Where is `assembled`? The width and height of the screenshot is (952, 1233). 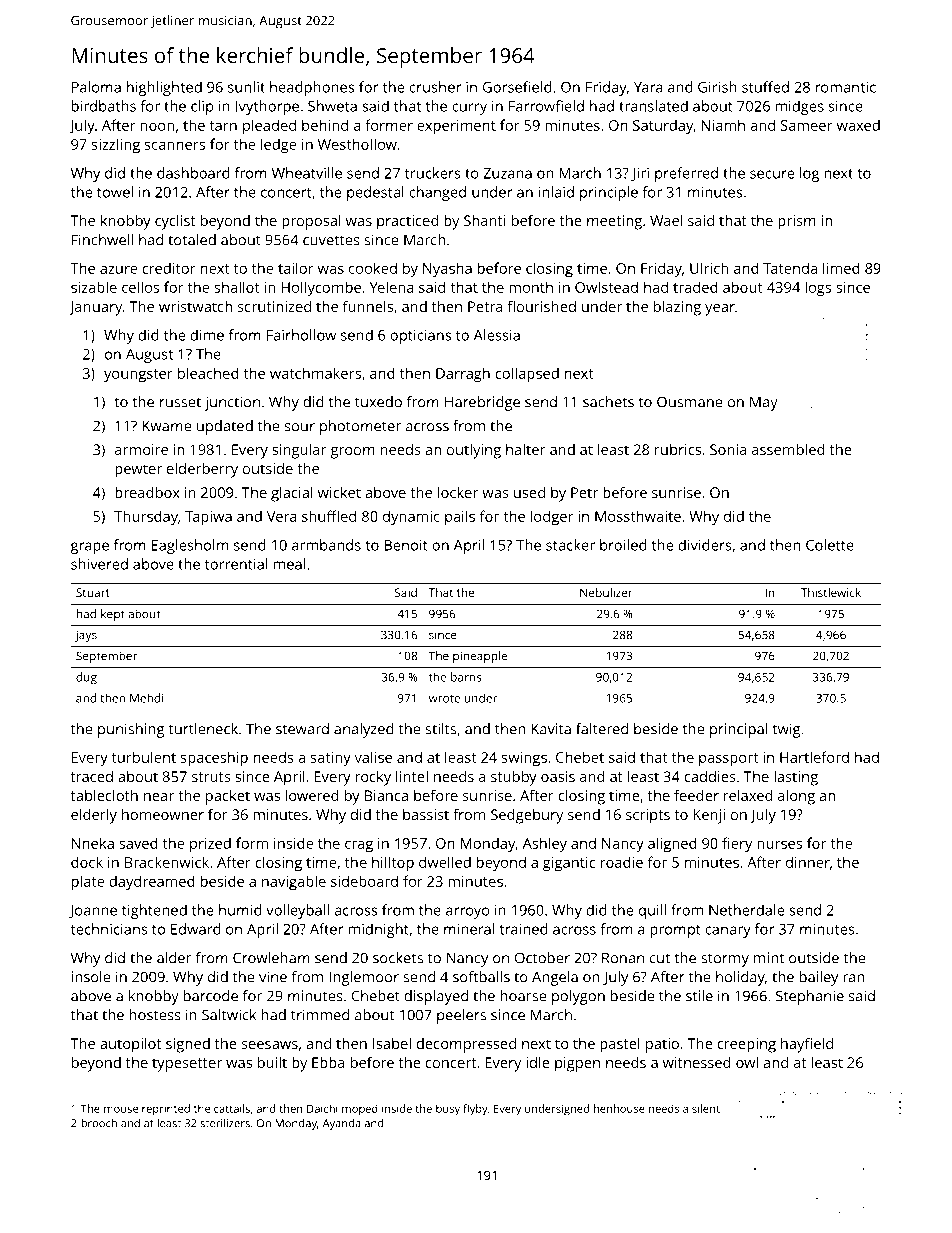 assembled is located at coordinates (788, 449).
